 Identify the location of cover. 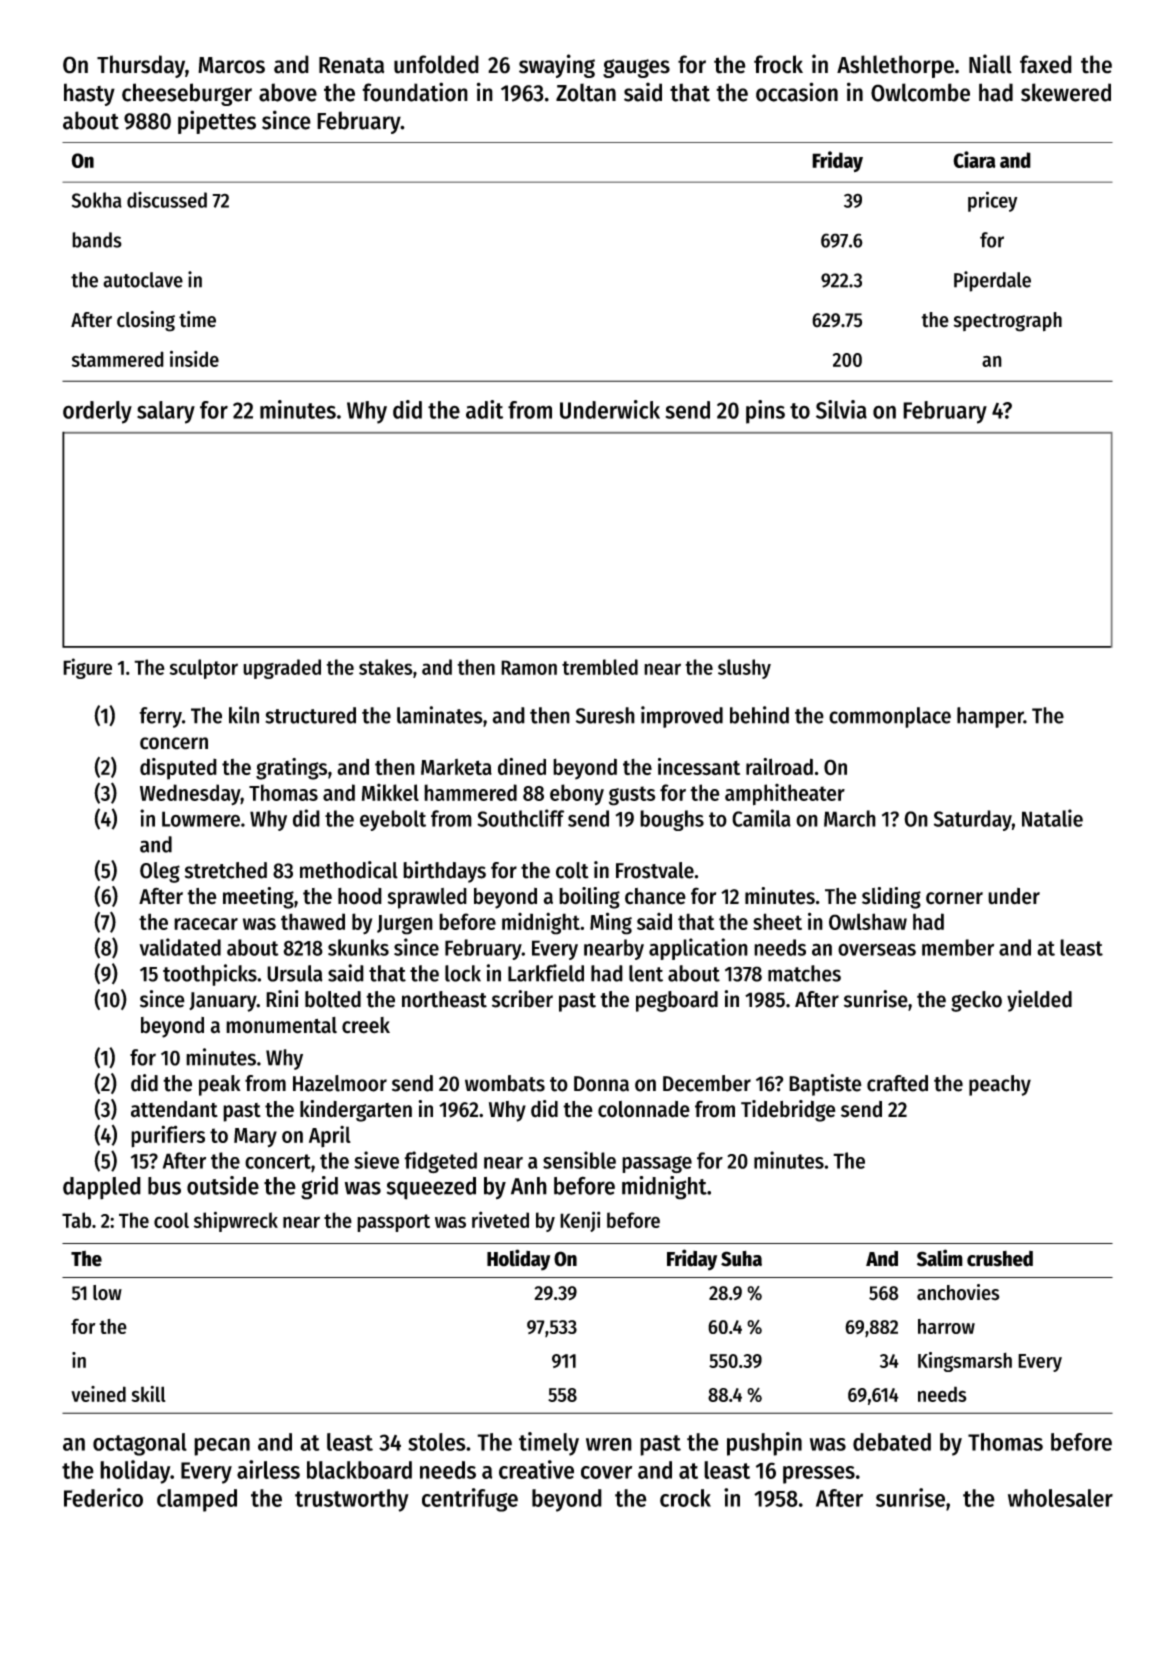
(606, 1472).
